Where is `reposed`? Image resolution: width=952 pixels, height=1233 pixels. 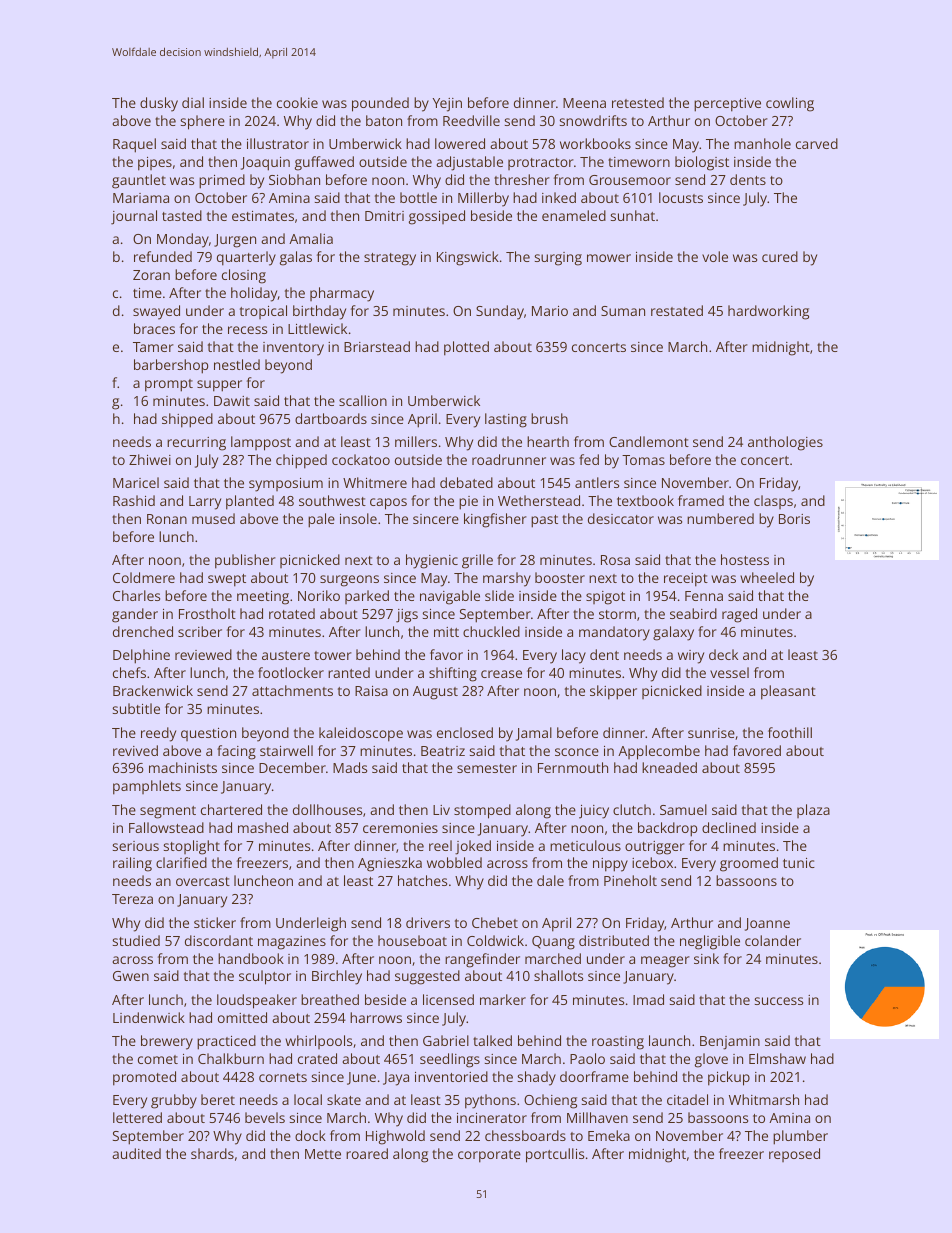 reposed is located at coordinates (794, 1155).
